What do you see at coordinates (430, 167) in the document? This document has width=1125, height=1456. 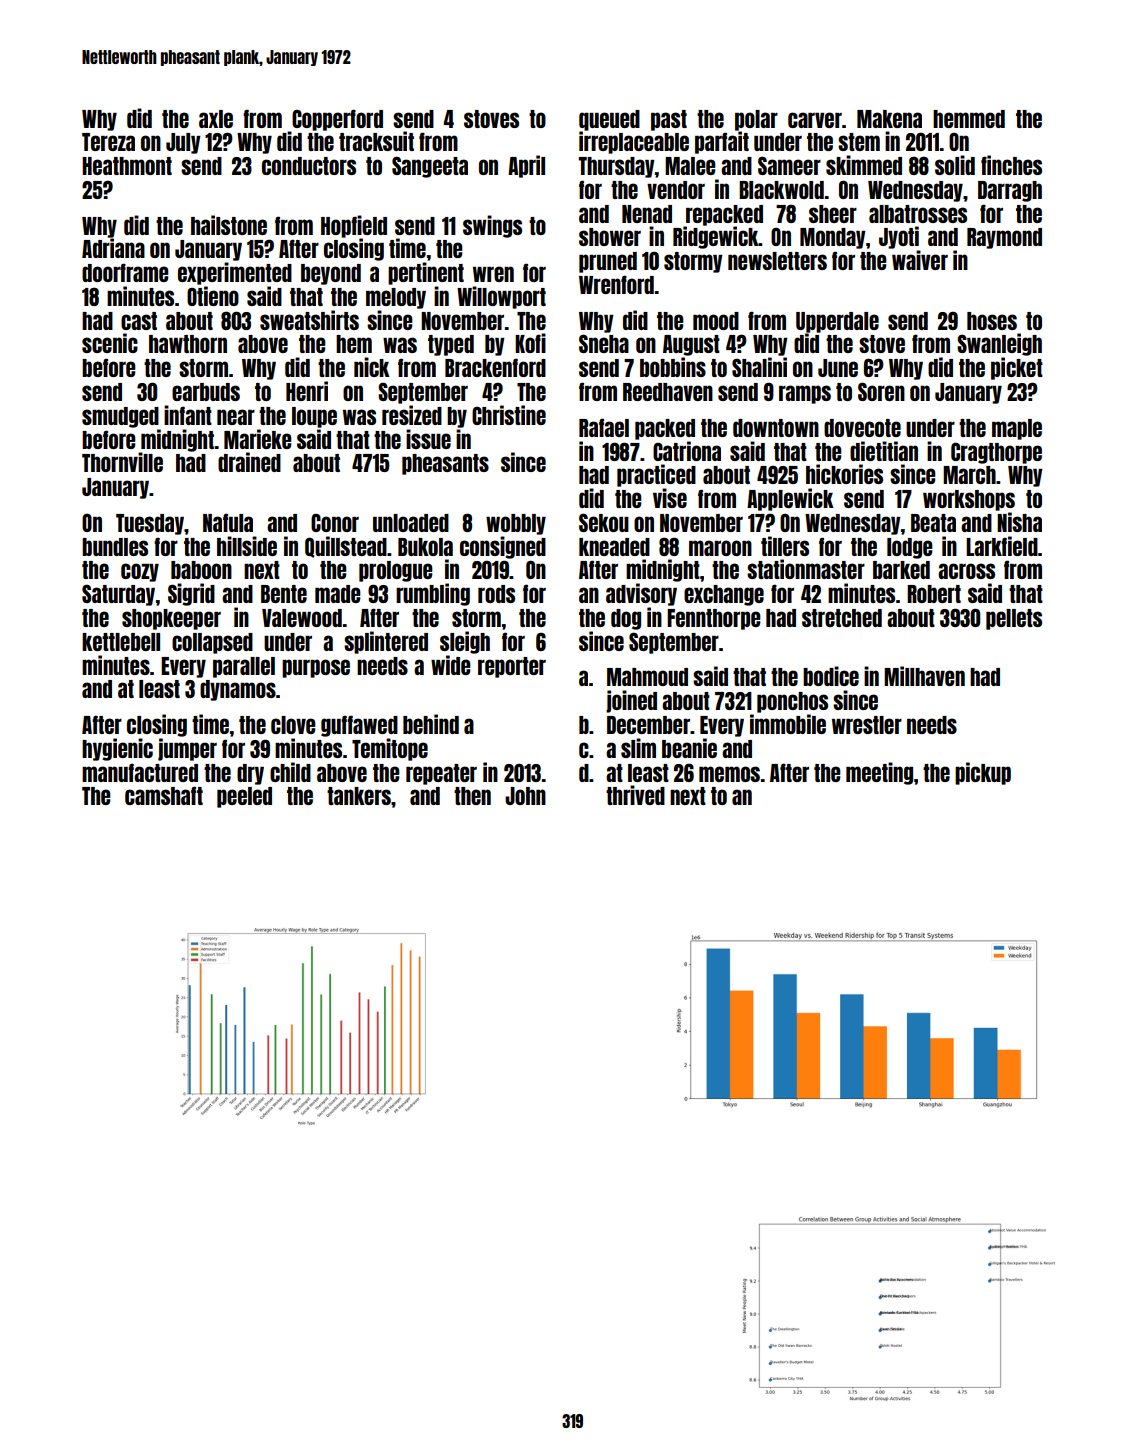 I see `Sangeeta` at bounding box center [430, 167].
